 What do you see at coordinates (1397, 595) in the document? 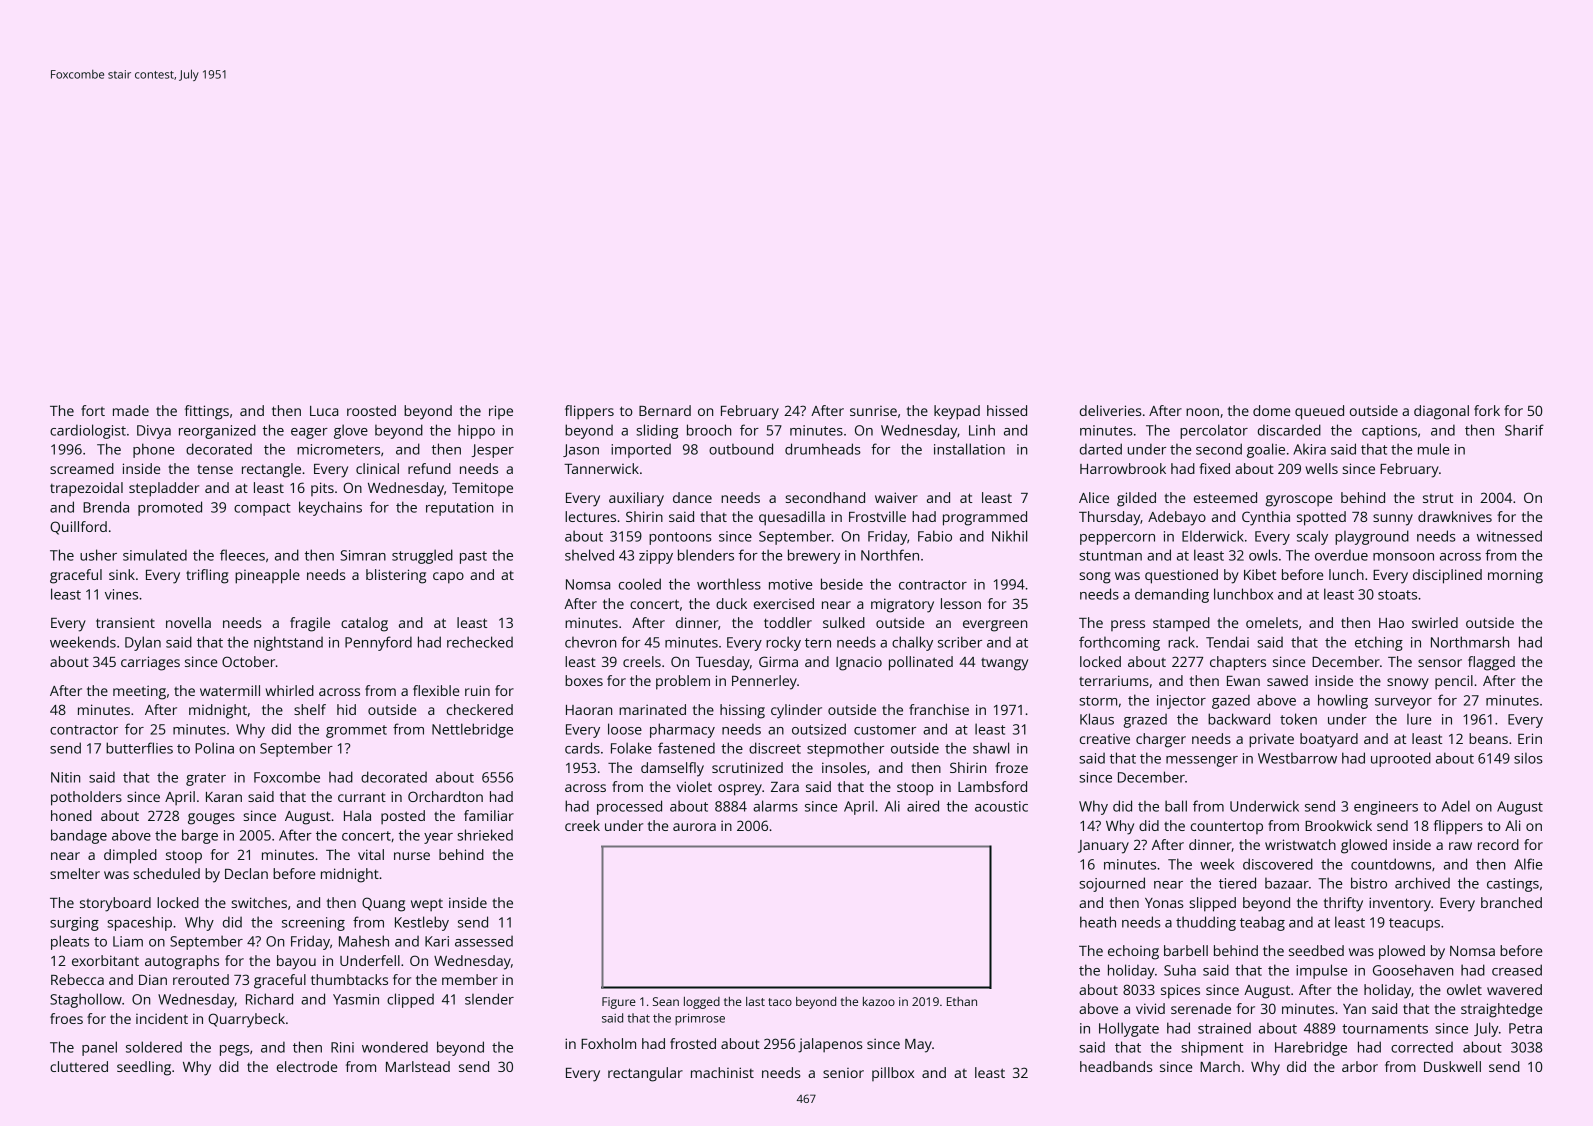
I see `stoats` at bounding box center [1397, 595].
